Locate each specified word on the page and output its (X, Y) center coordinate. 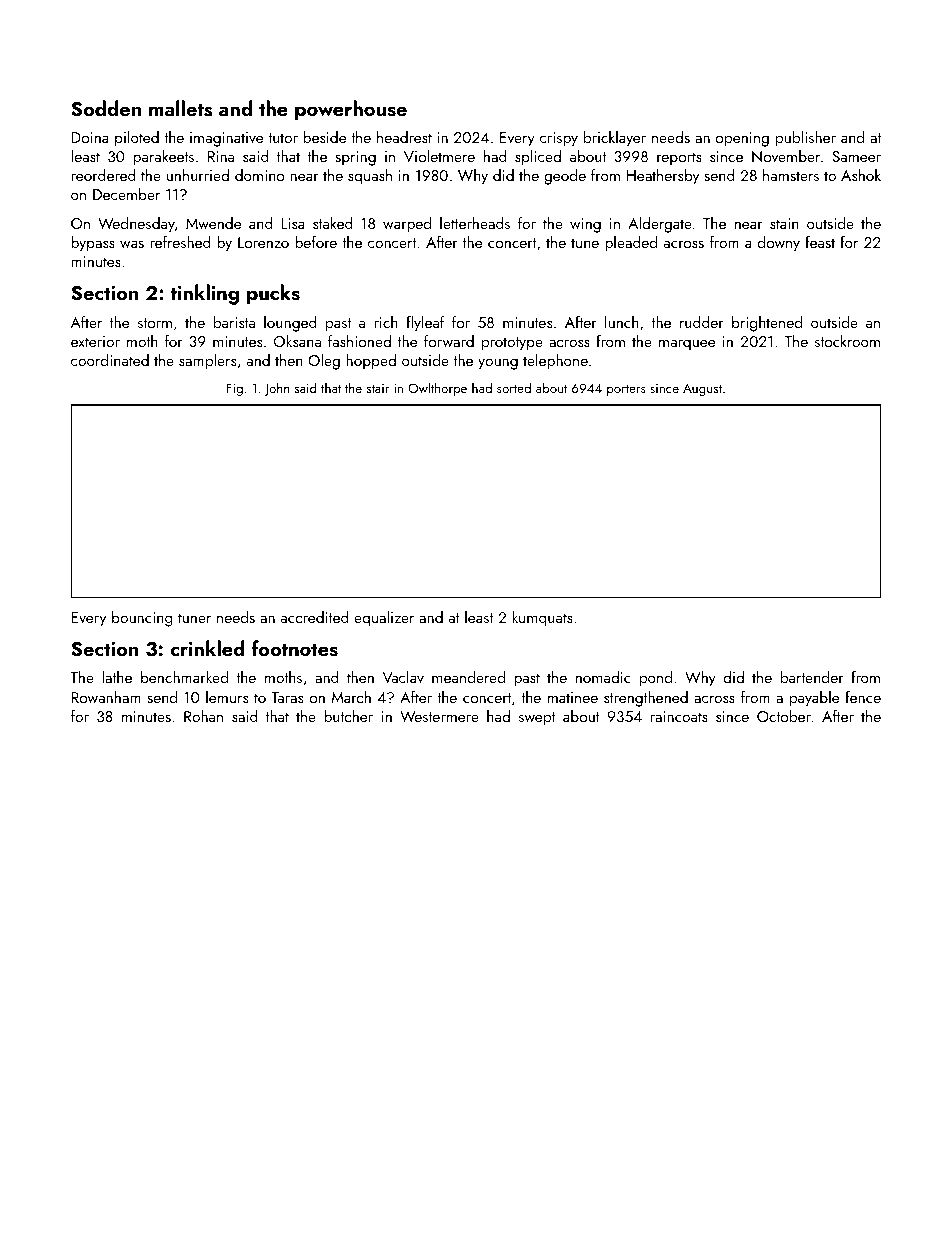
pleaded (631, 244)
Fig (235, 389)
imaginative (226, 139)
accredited (315, 617)
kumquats (542, 619)
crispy (559, 139)
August (702, 389)
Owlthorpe (437, 389)
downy (779, 244)
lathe (117, 677)
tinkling (205, 294)
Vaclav (403, 677)
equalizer (384, 619)
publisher (806, 139)
